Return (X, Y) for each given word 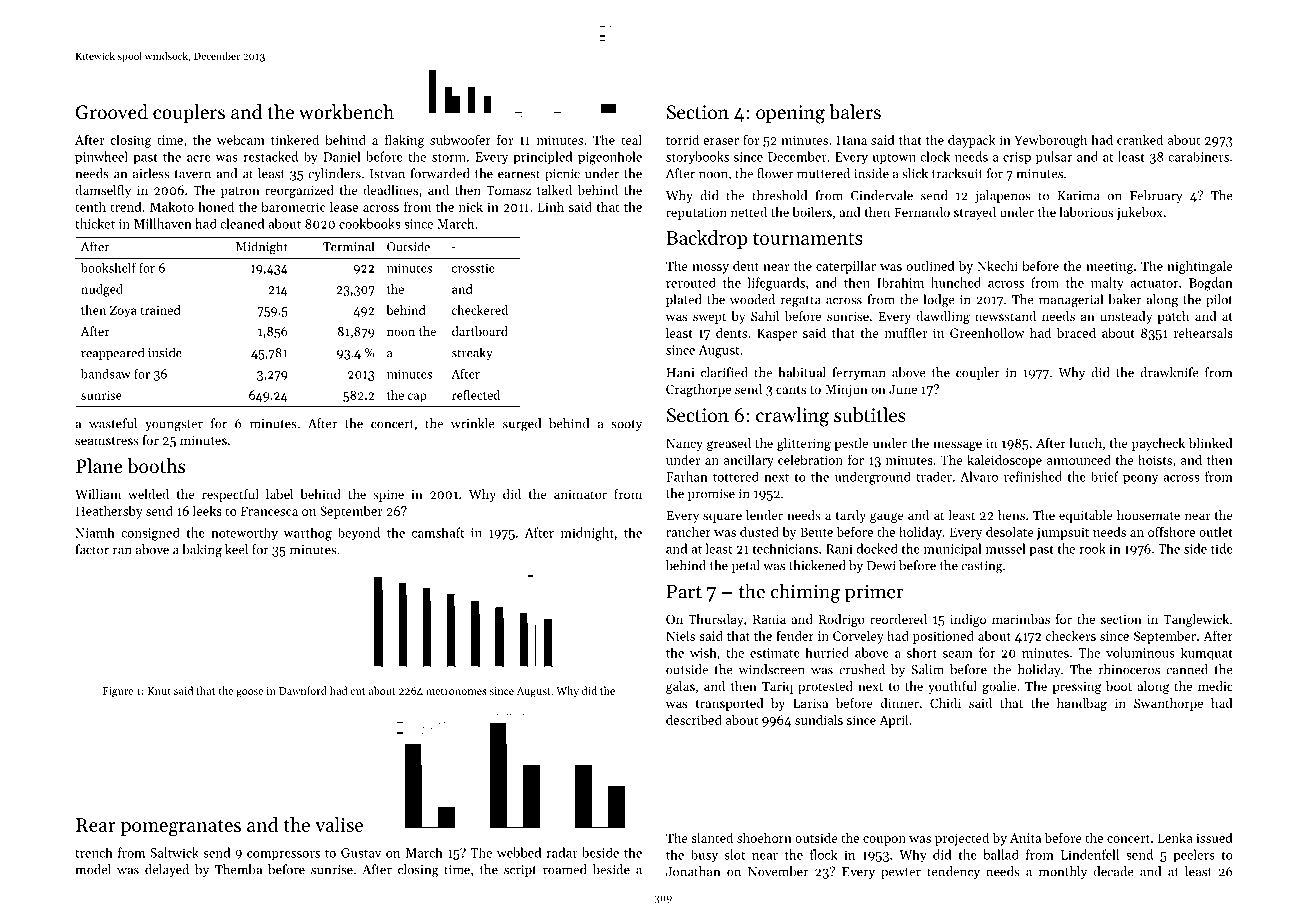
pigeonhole (610, 158)
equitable (1086, 516)
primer (874, 593)
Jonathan (693, 871)
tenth (90, 207)
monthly (1063, 872)
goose (249, 693)
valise (339, 824)
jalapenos (1002, 196)
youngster (174, 426)
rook (1092, 548)
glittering (804, 444)
